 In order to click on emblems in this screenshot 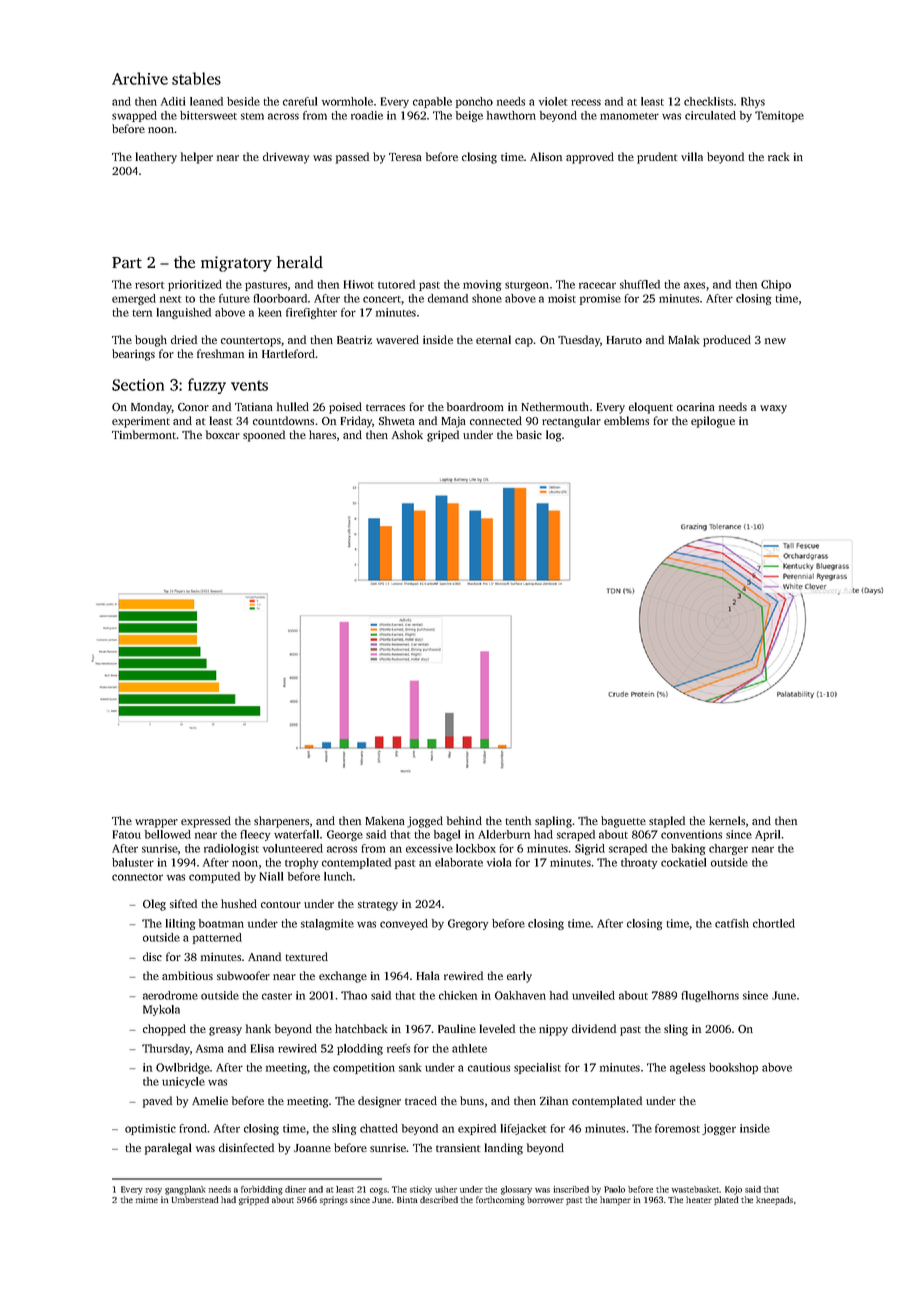, I will do `click(626, 420)`.
